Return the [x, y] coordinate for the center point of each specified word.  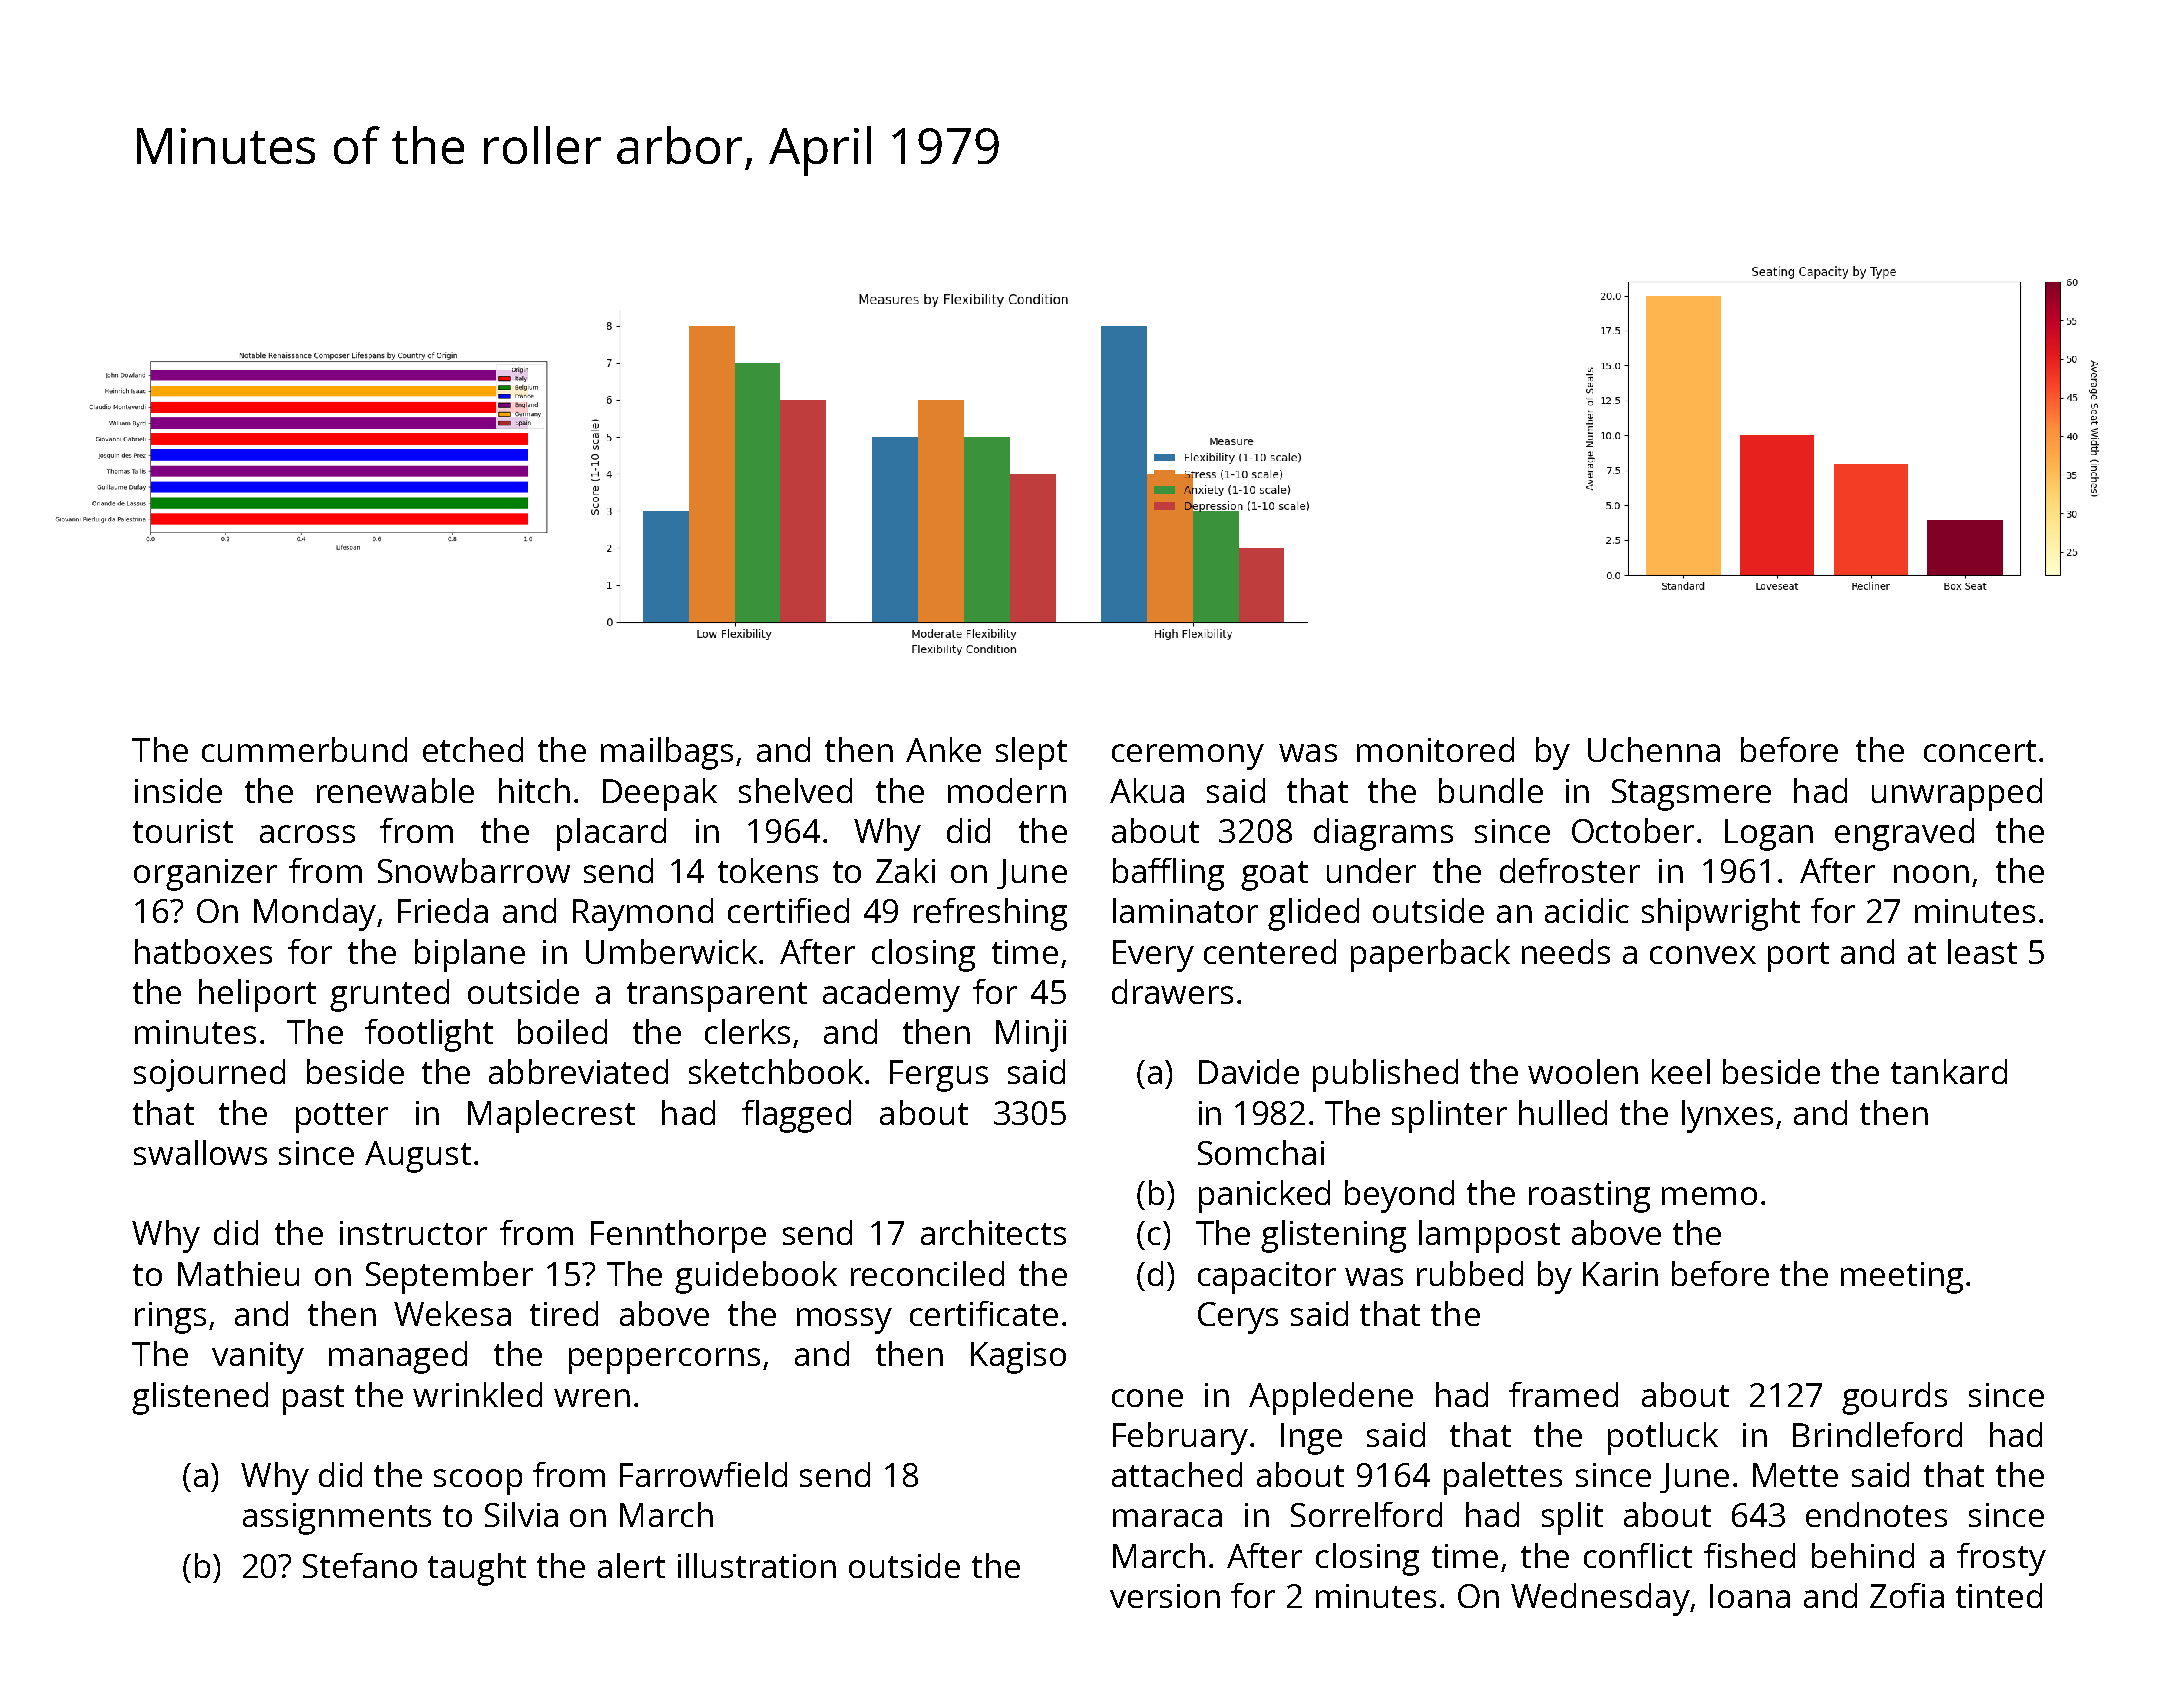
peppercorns [664, 1361]
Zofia [1907, 1595]
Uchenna [1654, 749]
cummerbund [304, 749]
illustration [757, 1565]
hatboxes [203, 951]
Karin [1620, 1274]
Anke [943, 749]
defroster [1570, 870]
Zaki [905, 870]
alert [631, 1565]
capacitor [1267, 1278]
